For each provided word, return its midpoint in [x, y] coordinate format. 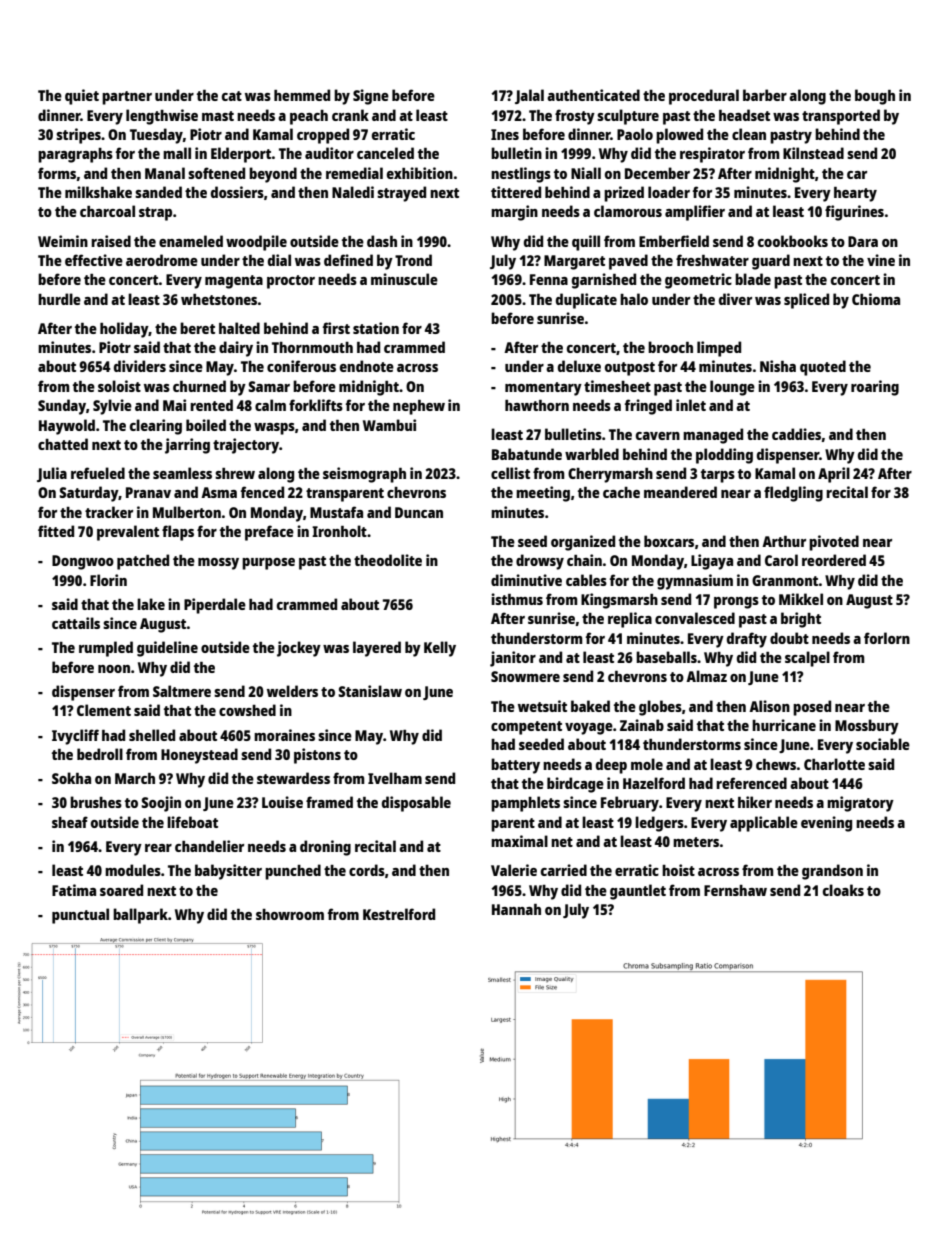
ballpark [140, 916]
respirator [712, 155]
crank [350, 115]
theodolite [388, 560]
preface [269, 533]
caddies [796, 434]
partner [127, 98]
